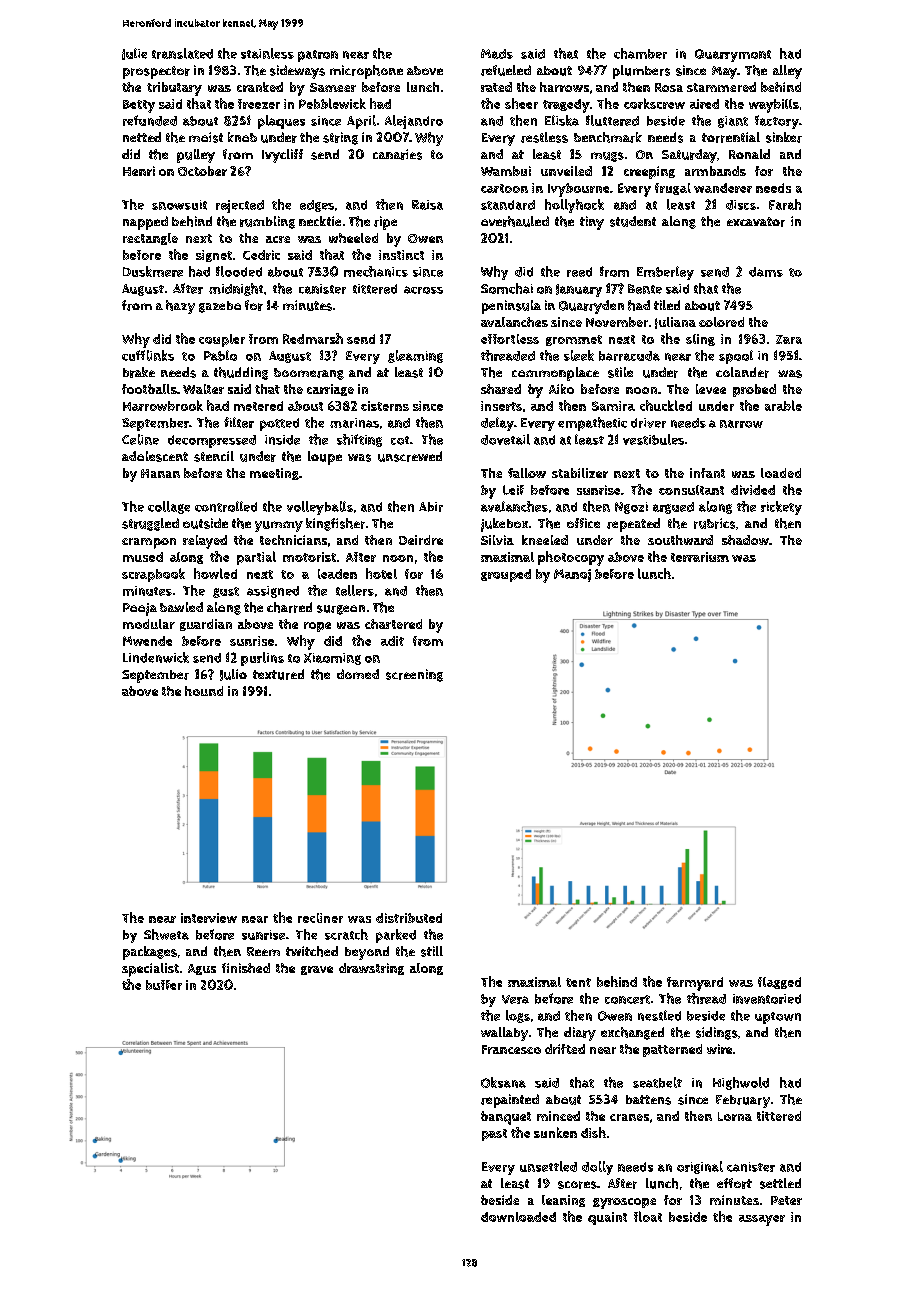 Image resolution: width=924 pixels, height=1308 pixels. What do you see at coordinates (409, 918) in the document?
I see `distributed` at bounding box center [409, 918].
